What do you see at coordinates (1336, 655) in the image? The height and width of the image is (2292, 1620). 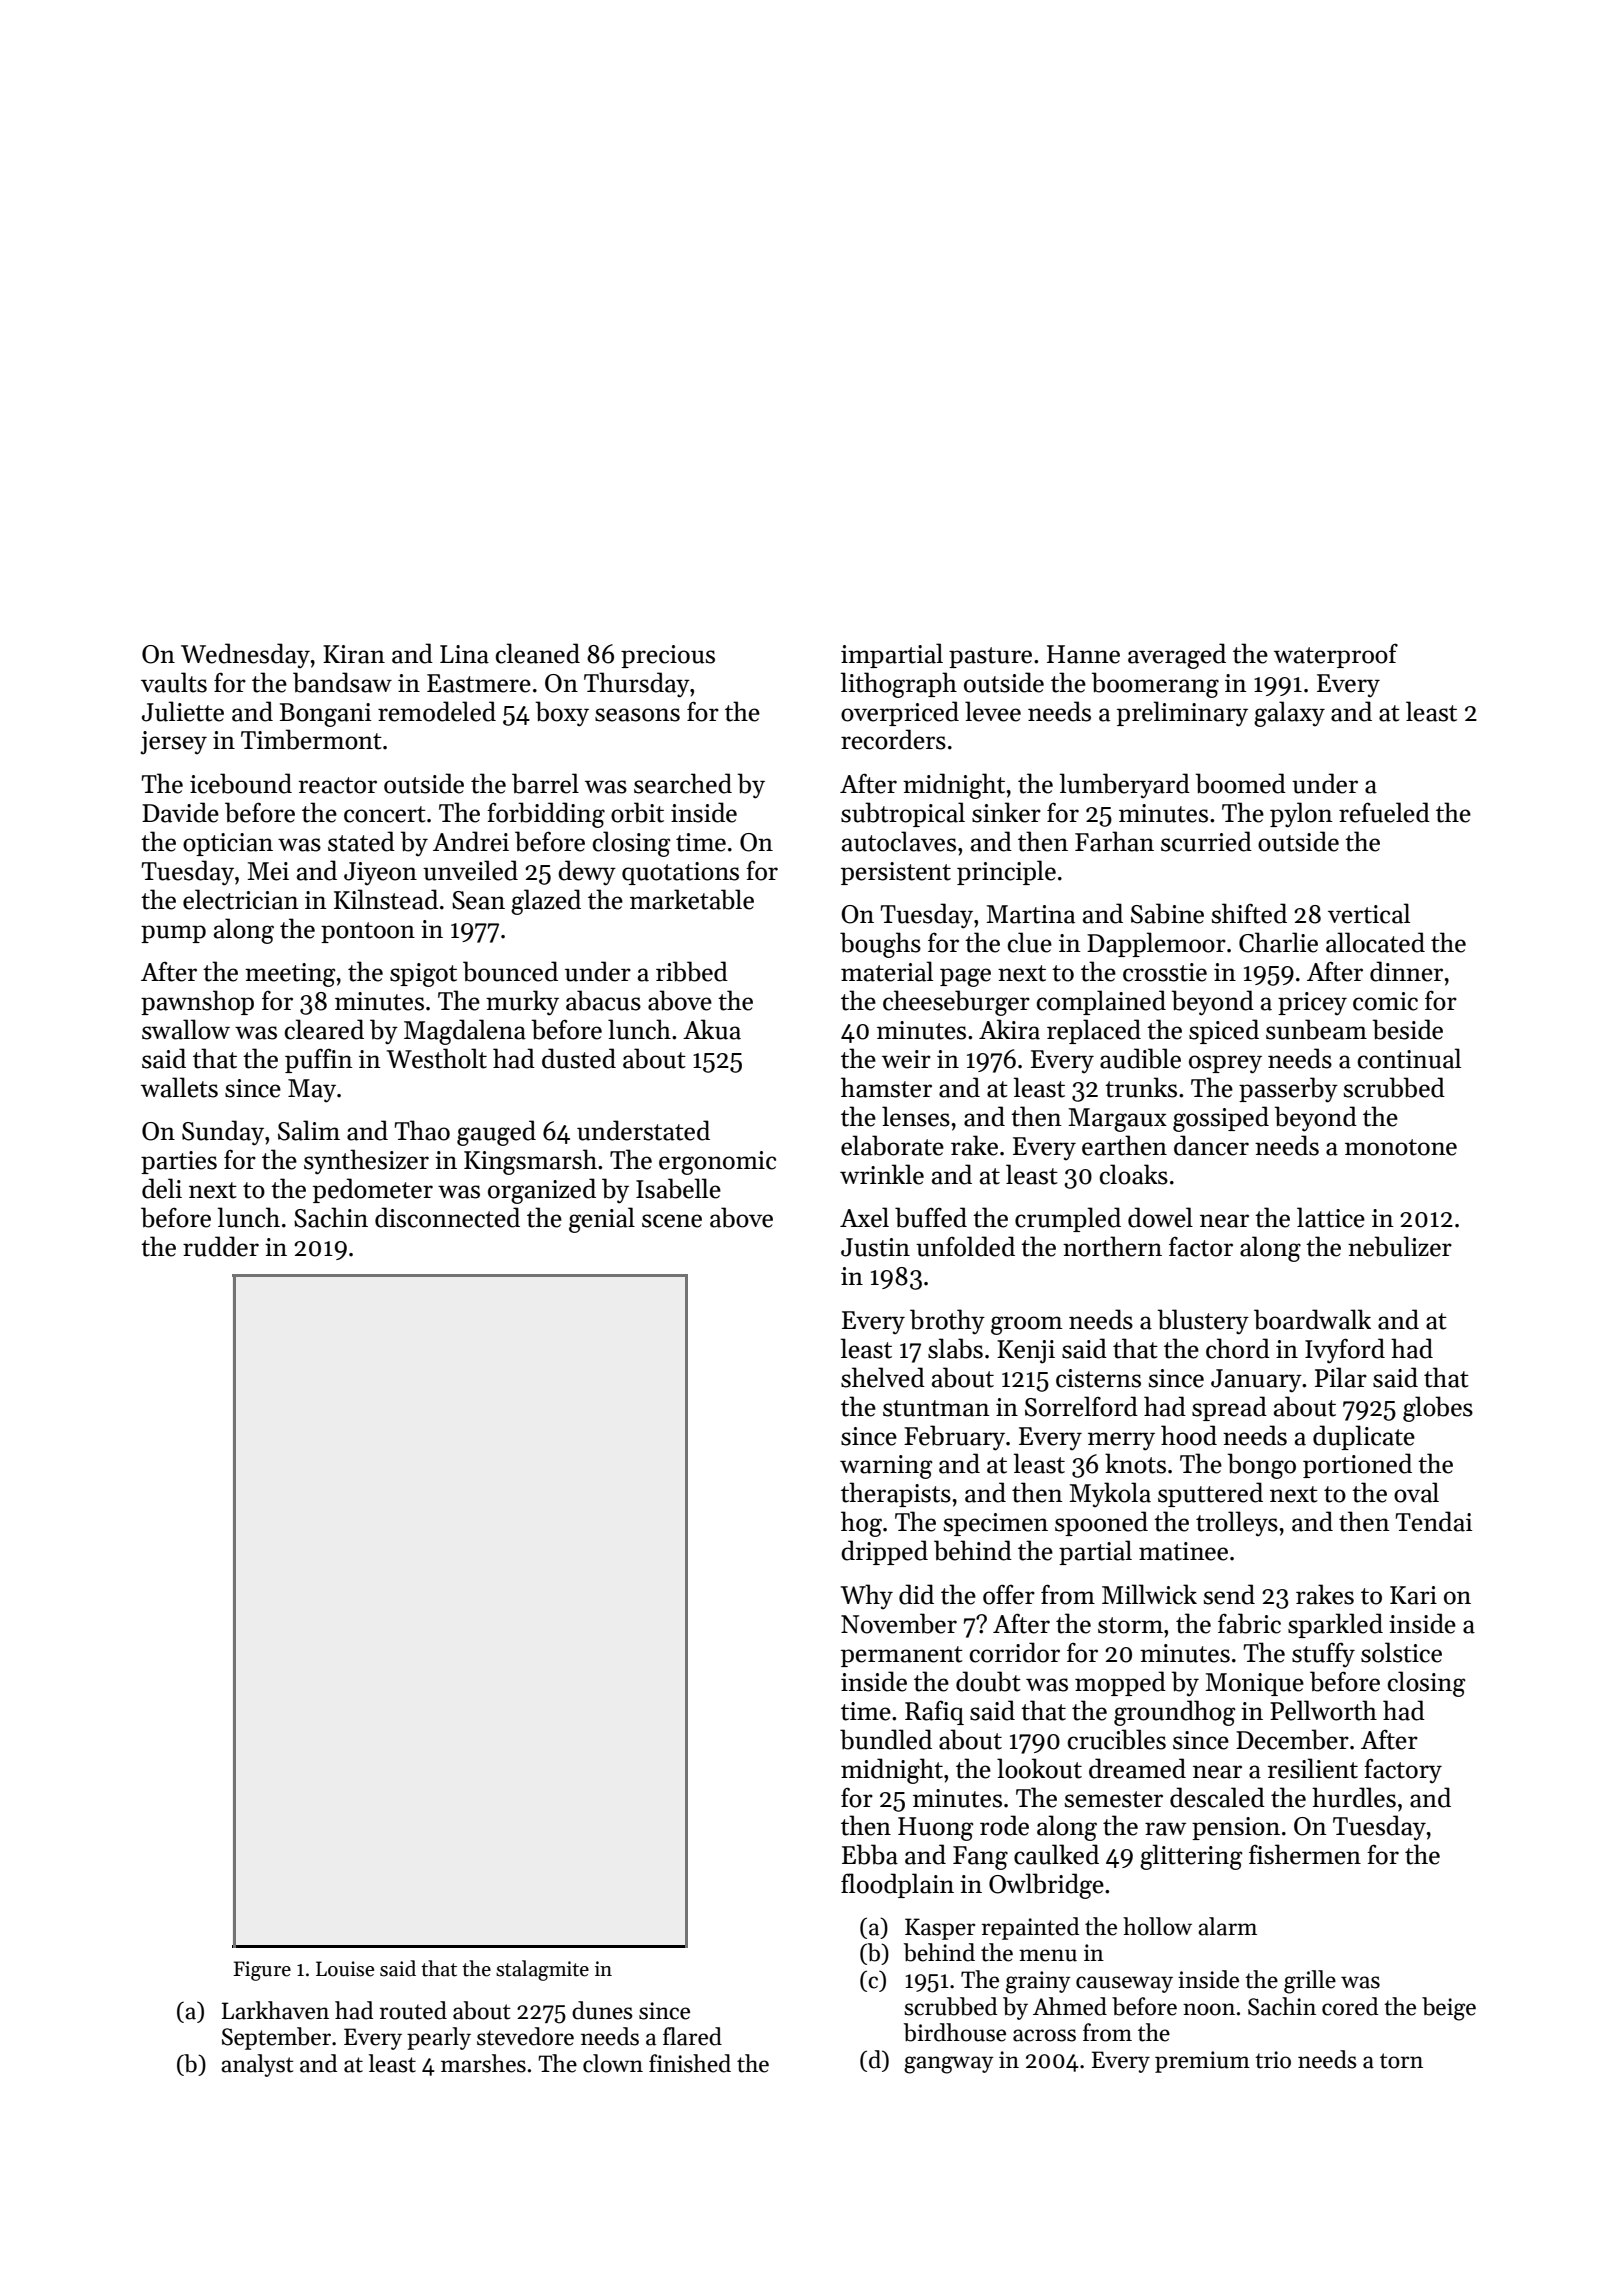 I see `waterproof` at bounding box center [1336, 655].
